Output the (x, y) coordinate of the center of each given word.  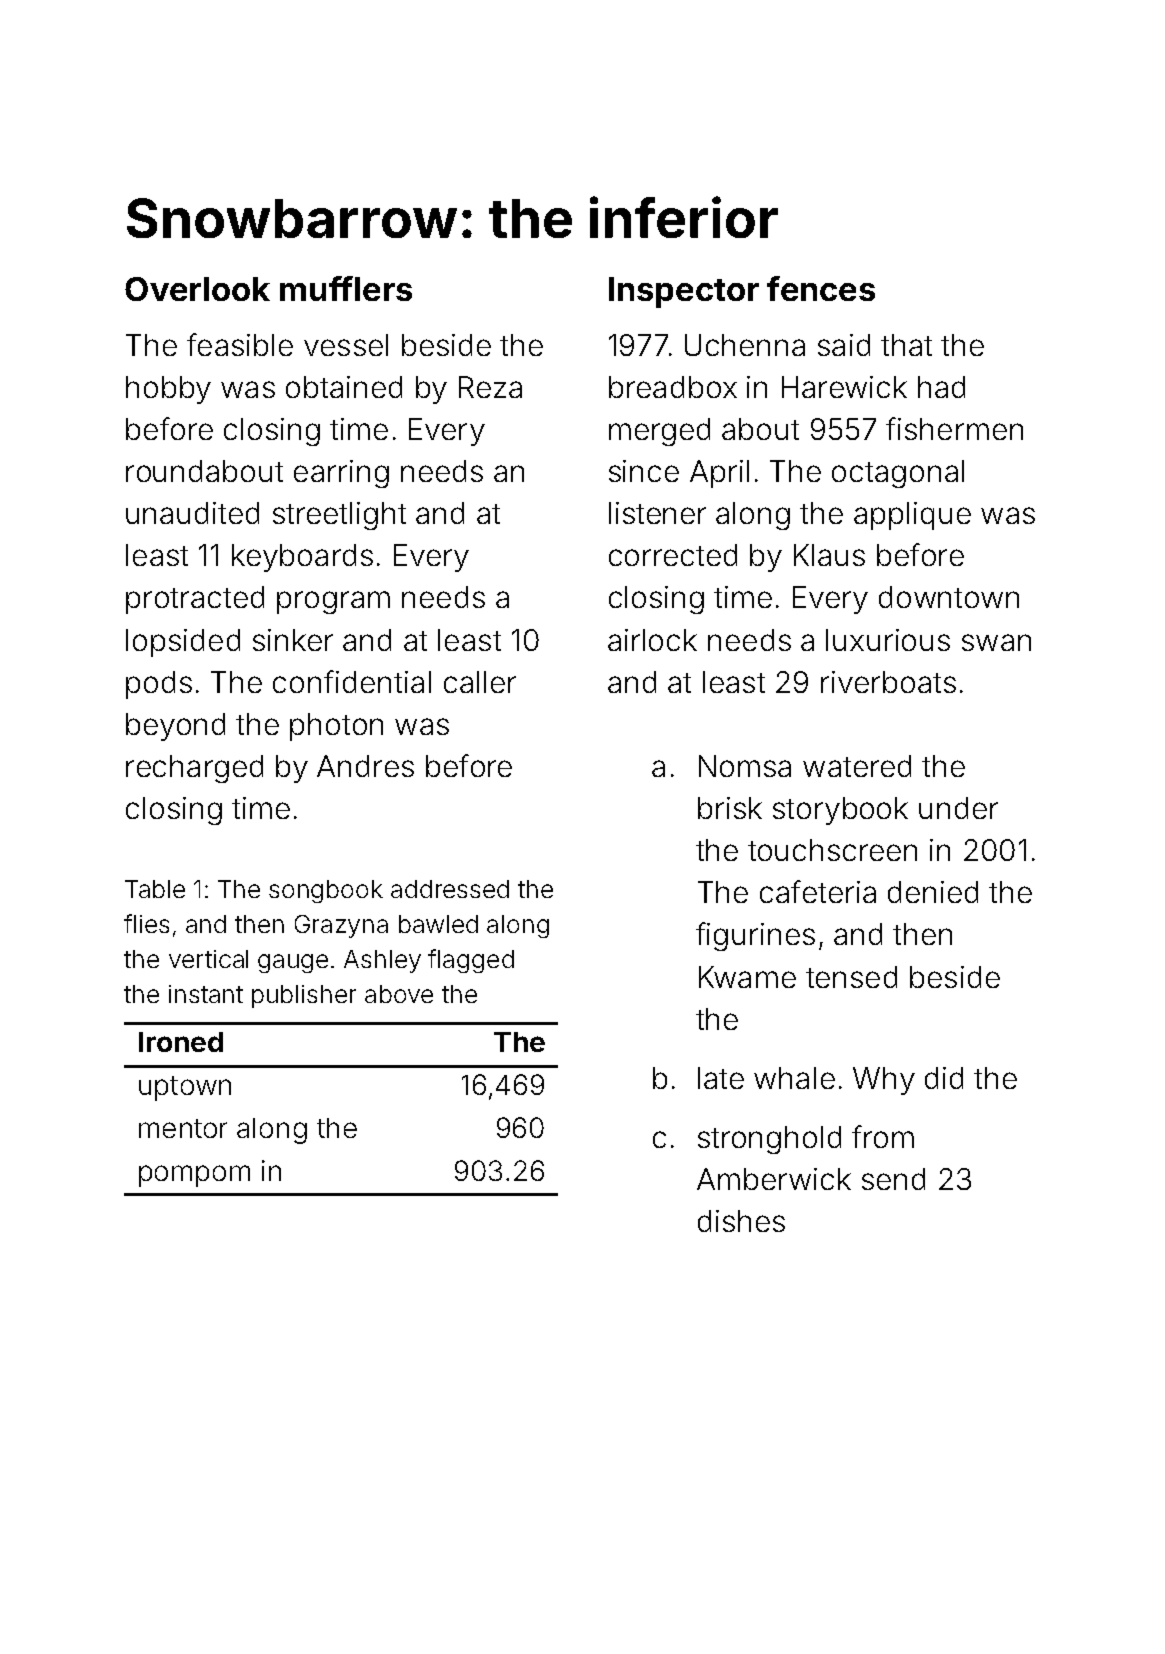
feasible (240, 344)
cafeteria (818, 891)
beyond (175, 727)
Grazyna (341, 926)
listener (657, 513)
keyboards (302, 558)
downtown (949, 597)
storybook (840, 811)
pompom (194, 1176)
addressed (450, 889)
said (844, 345)
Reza (490, 387)
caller (480, 682)
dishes (741, 1221)
